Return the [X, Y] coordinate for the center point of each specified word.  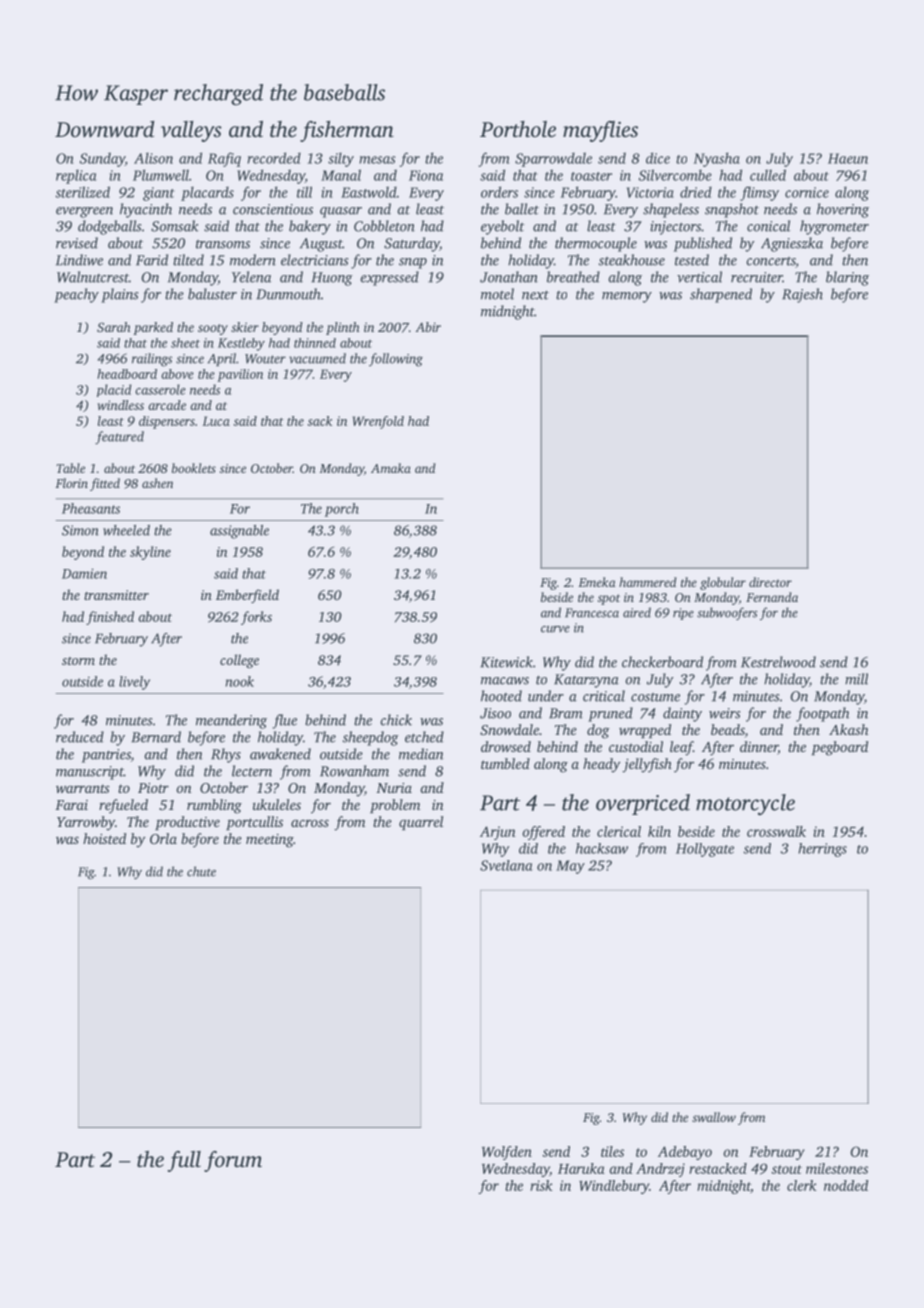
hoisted [104, 838]
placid [114, 390]
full [184, 1161]
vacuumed [317, 358]
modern [253, 260]
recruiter [757, 277]
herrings [822, 850]
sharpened [721, 295]
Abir [428, 327]
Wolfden [507, 1153]
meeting [269, 841]
